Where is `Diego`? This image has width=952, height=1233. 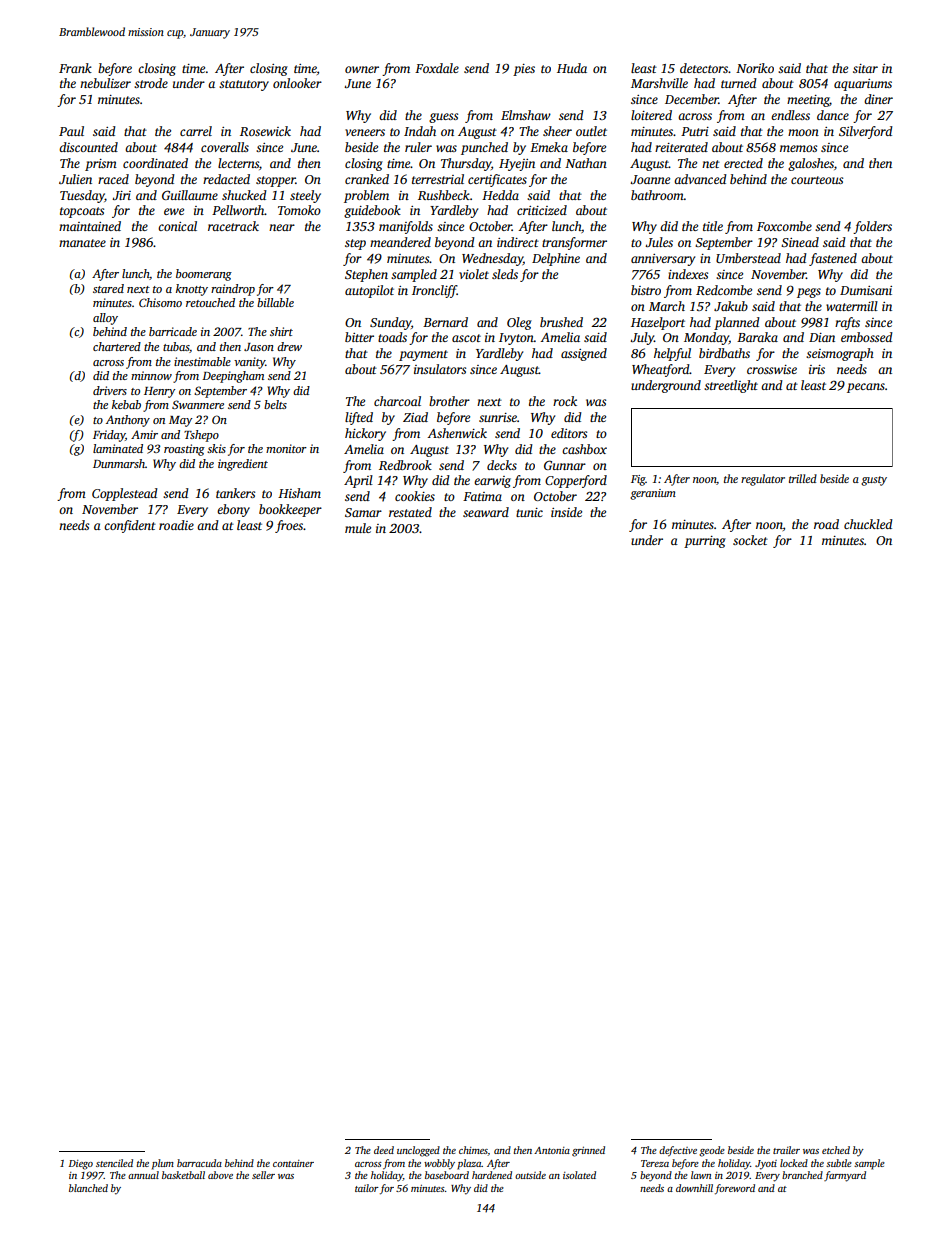
Diego is located at coordinates (81, 1165).
